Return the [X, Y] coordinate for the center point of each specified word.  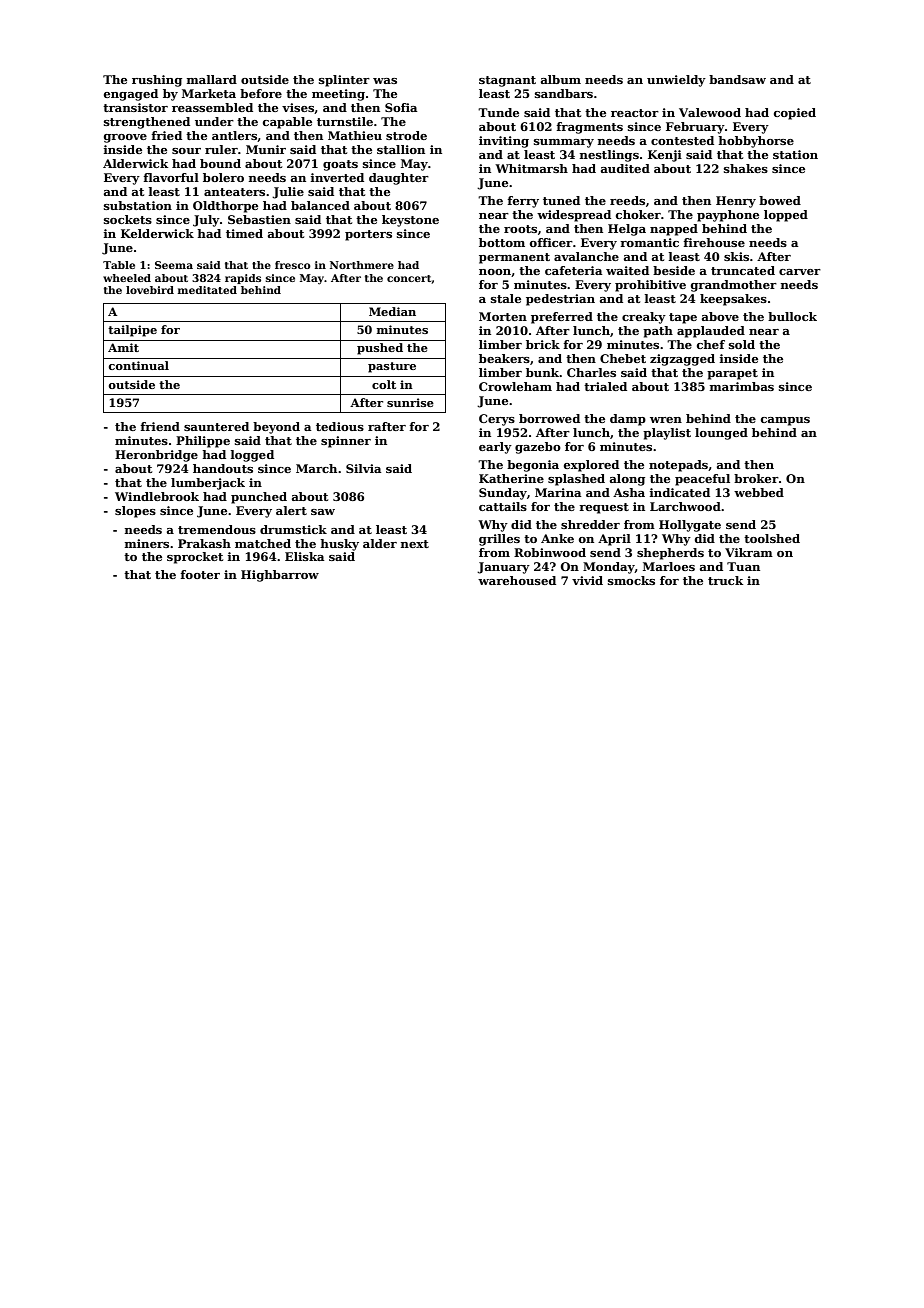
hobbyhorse [756, 142]
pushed [380, 349]
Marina [558, 492]
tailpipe [132, 331]
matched [263, 543]
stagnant [507, 81]
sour [186, 151]
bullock [792, 316]
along [627, 480]
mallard [212, 79]
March [316, 468]
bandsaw [737, 79]
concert [409, 279]
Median [392, 311]
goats [340, 165]
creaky [644, 318]
